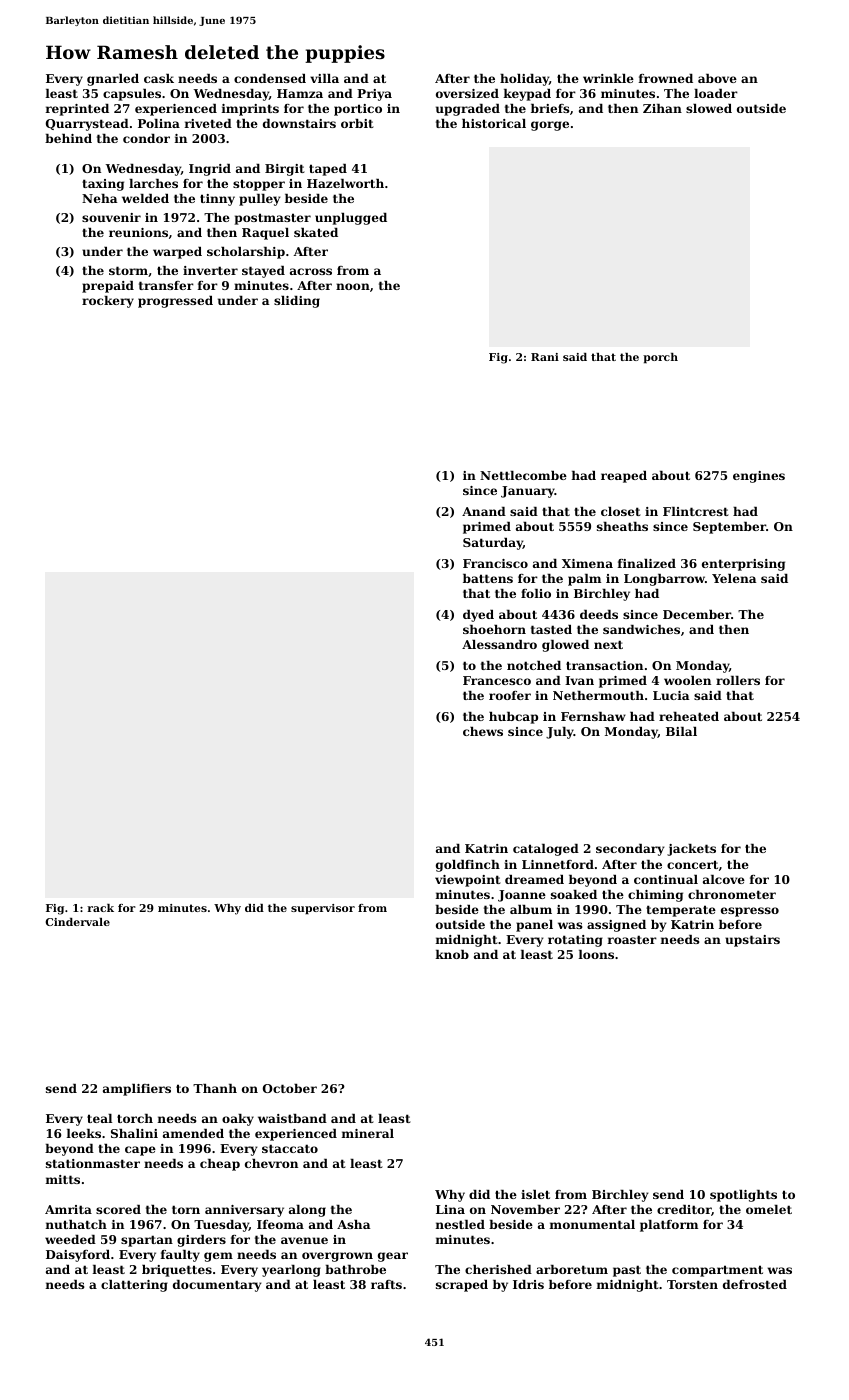 The height and width of the image is (1400, 849). I want to click on rack, so click(100, 908).
